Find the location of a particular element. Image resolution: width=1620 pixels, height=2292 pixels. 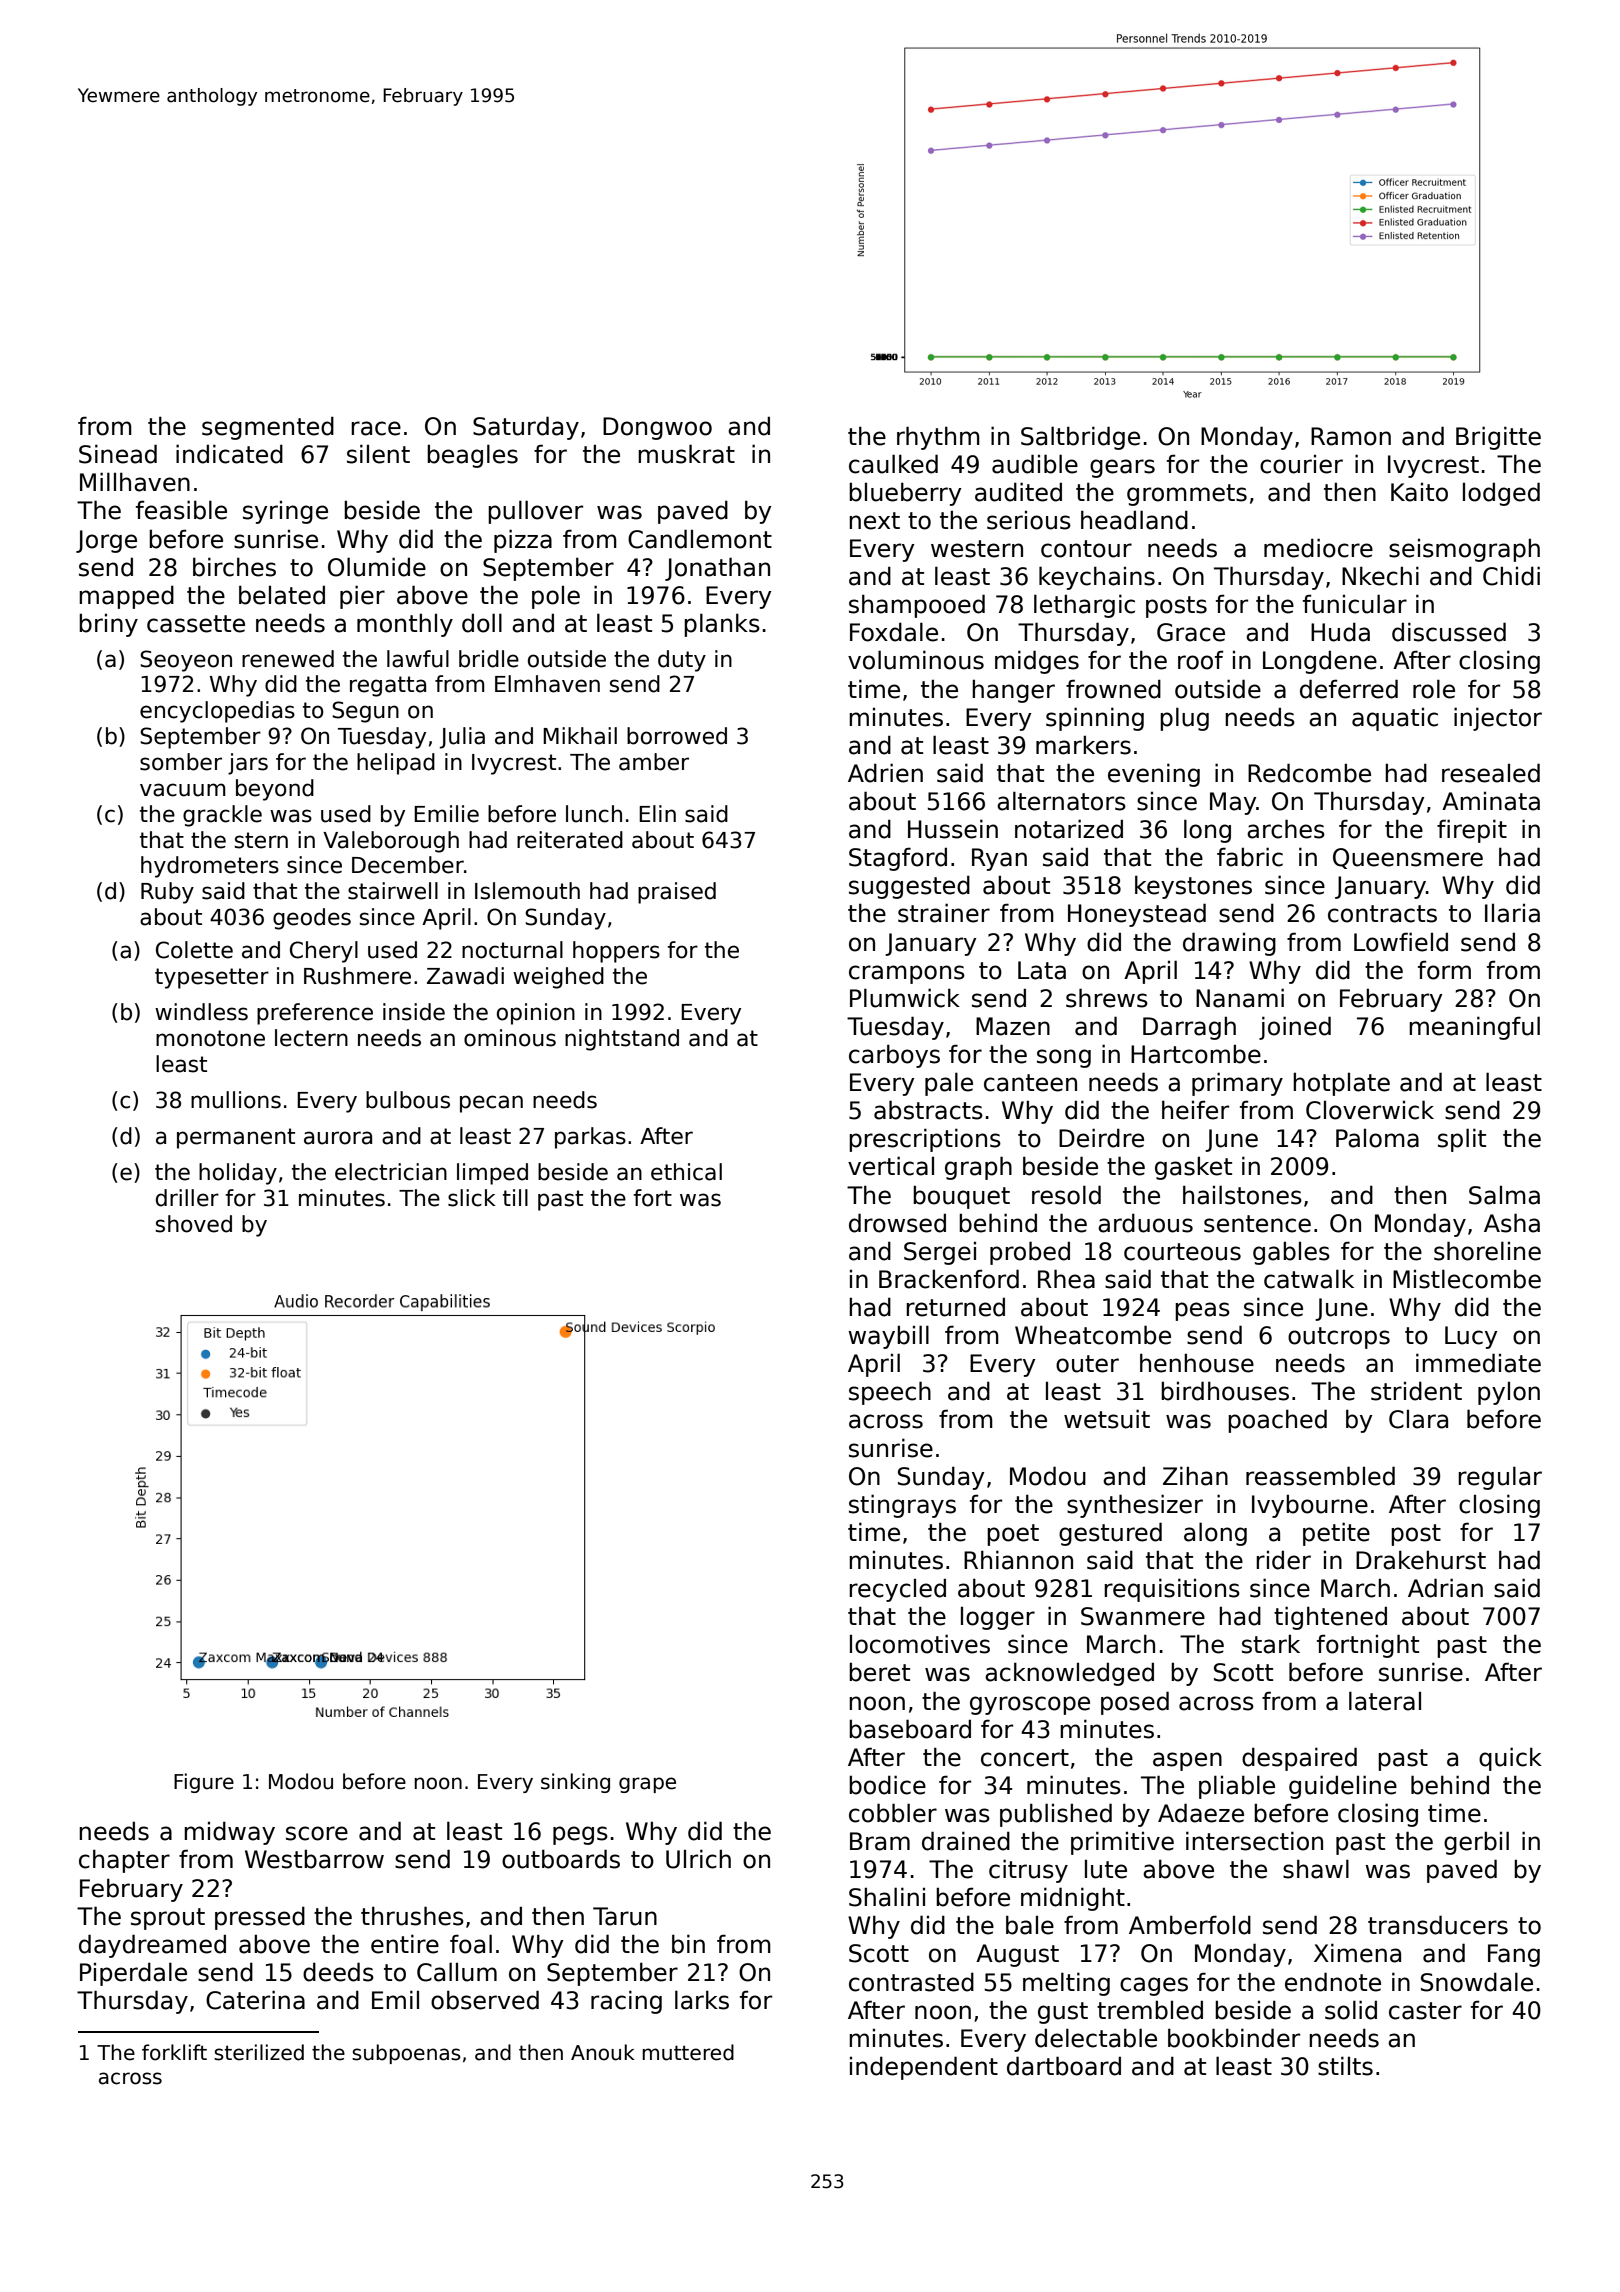

shoved is located at coordinates (194, 1224).
